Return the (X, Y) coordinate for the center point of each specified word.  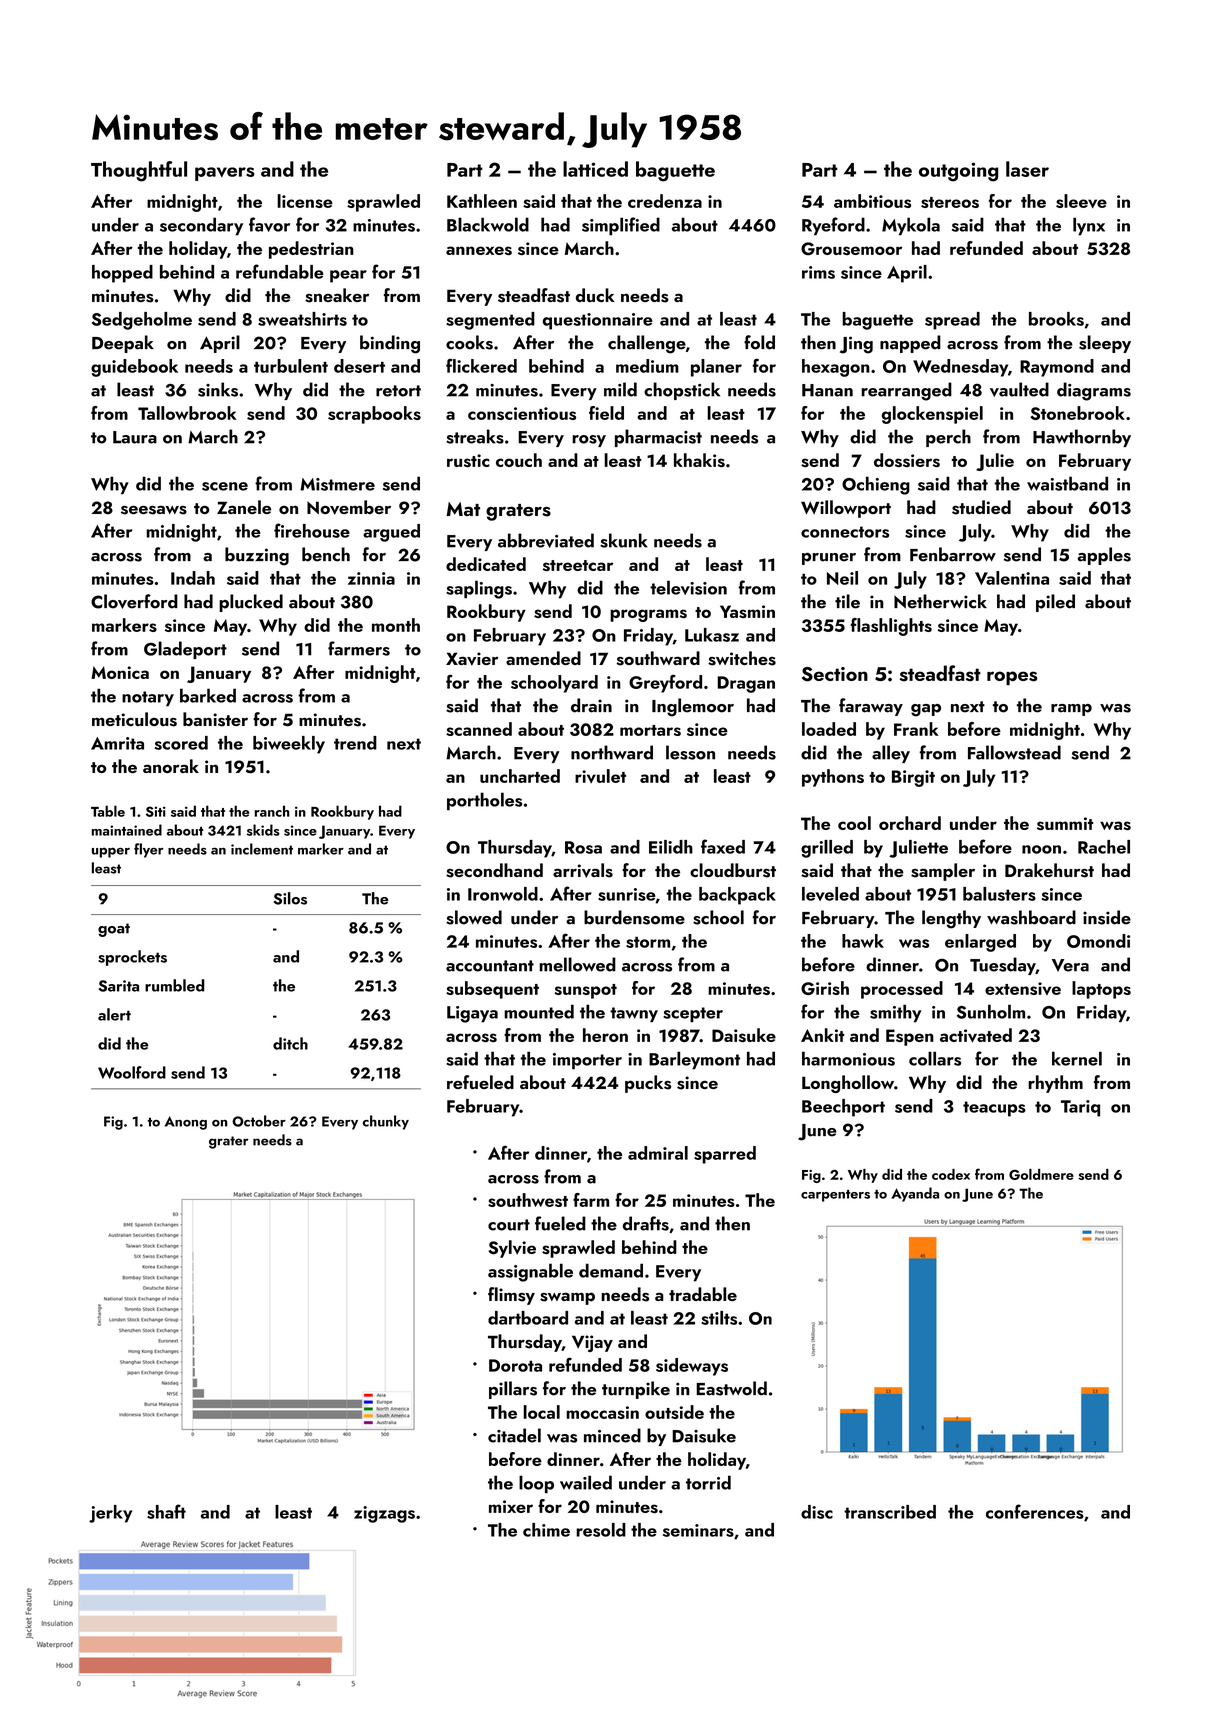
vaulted (1019, 389)
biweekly (289, 745)
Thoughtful (139, 171)
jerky (110, 1514)
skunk (624, 540)
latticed (595, 169)
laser (1027, 169)
